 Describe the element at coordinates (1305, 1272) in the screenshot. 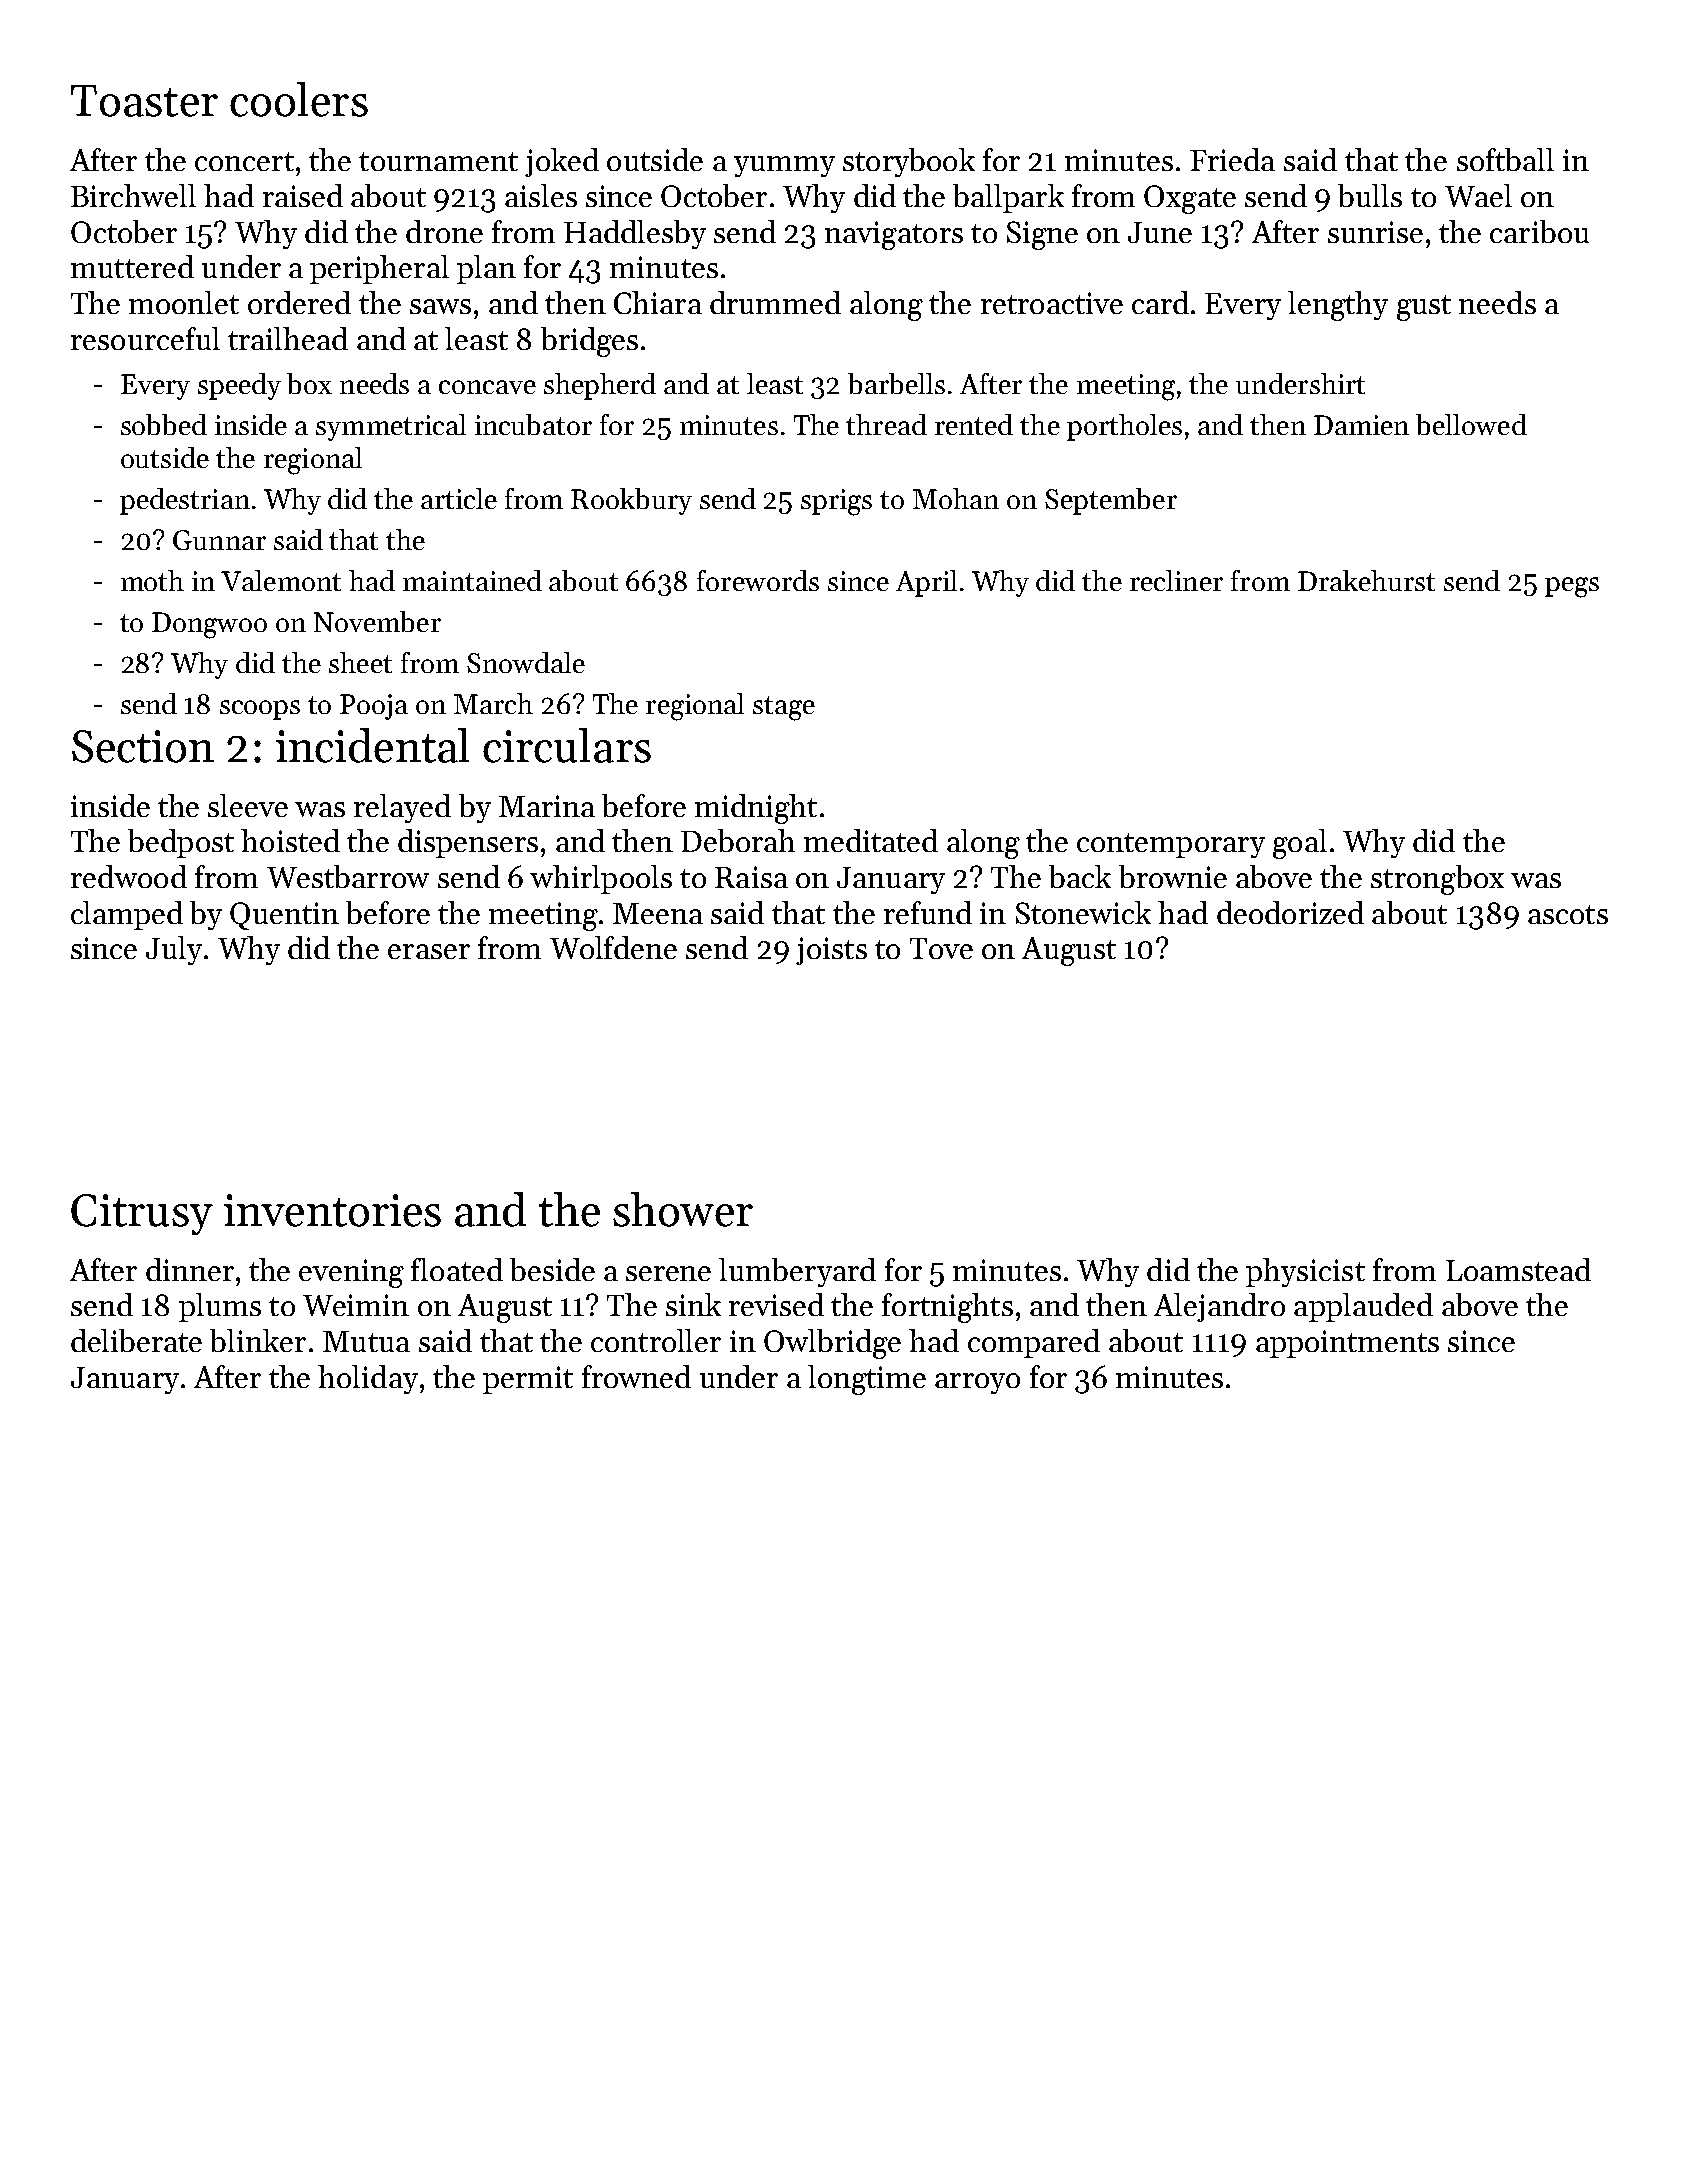

I see `physicist` at that location.
